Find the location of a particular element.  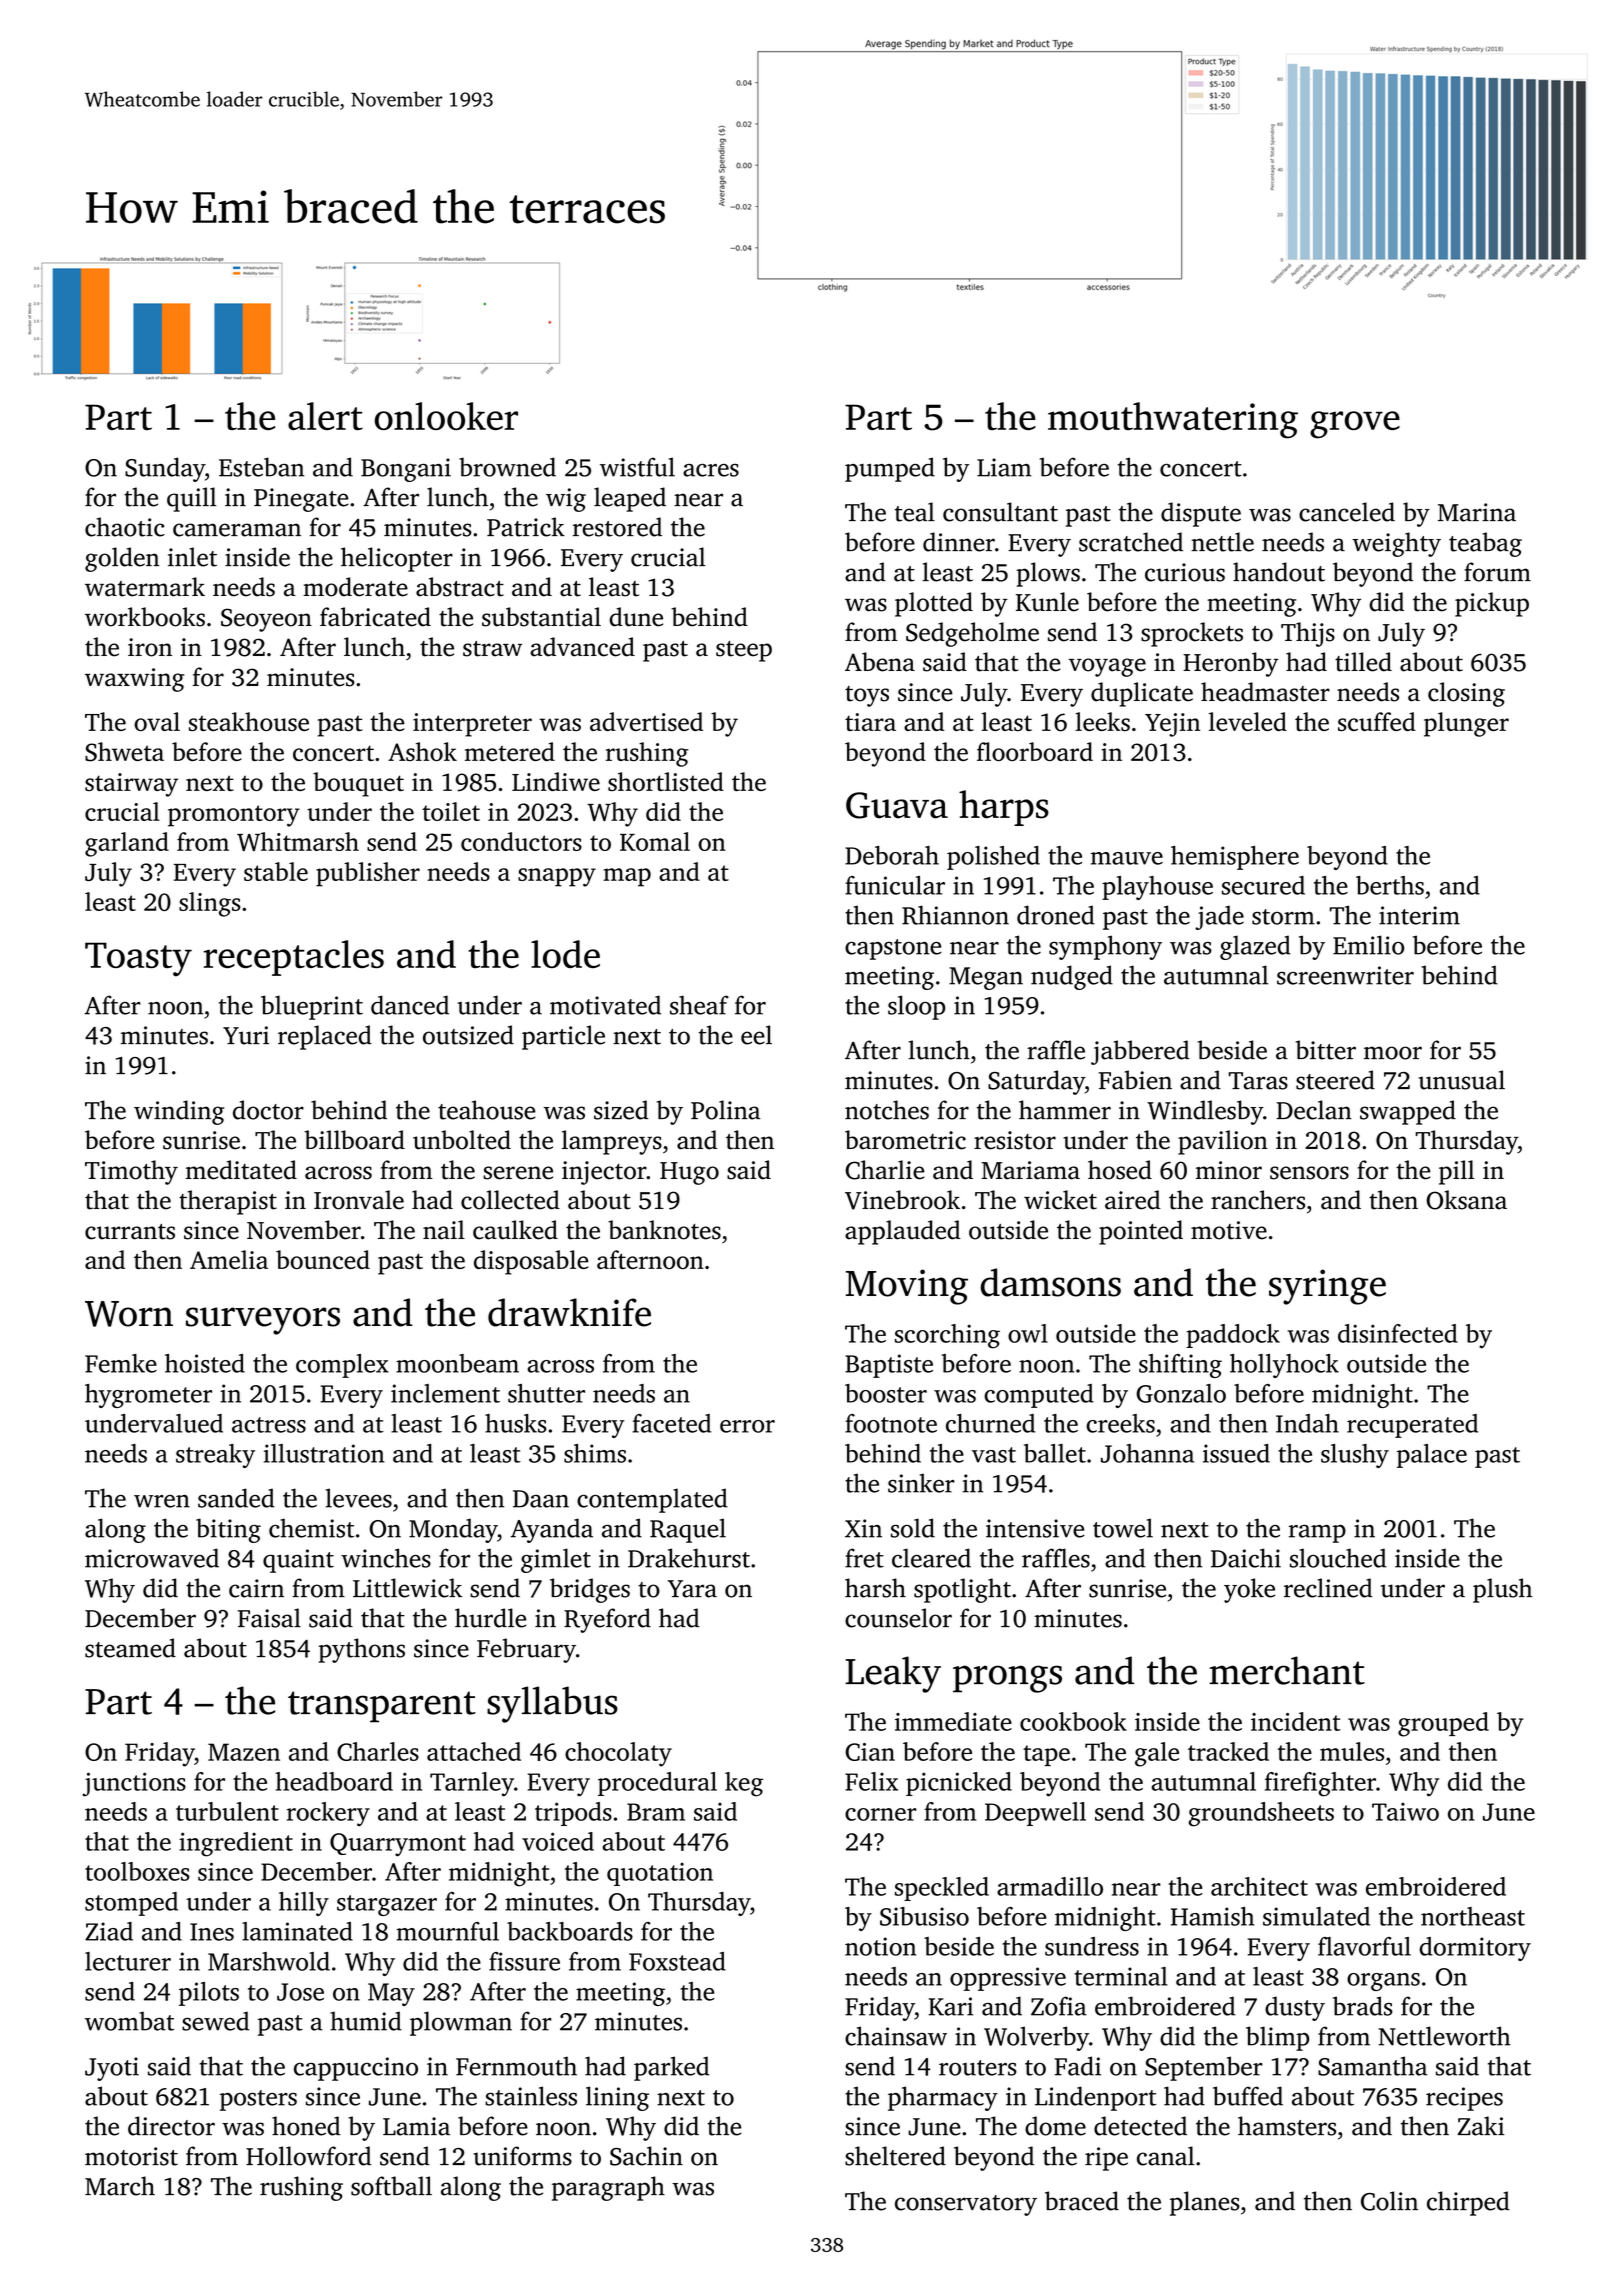

winding is located at coordinates (179, 1112).
